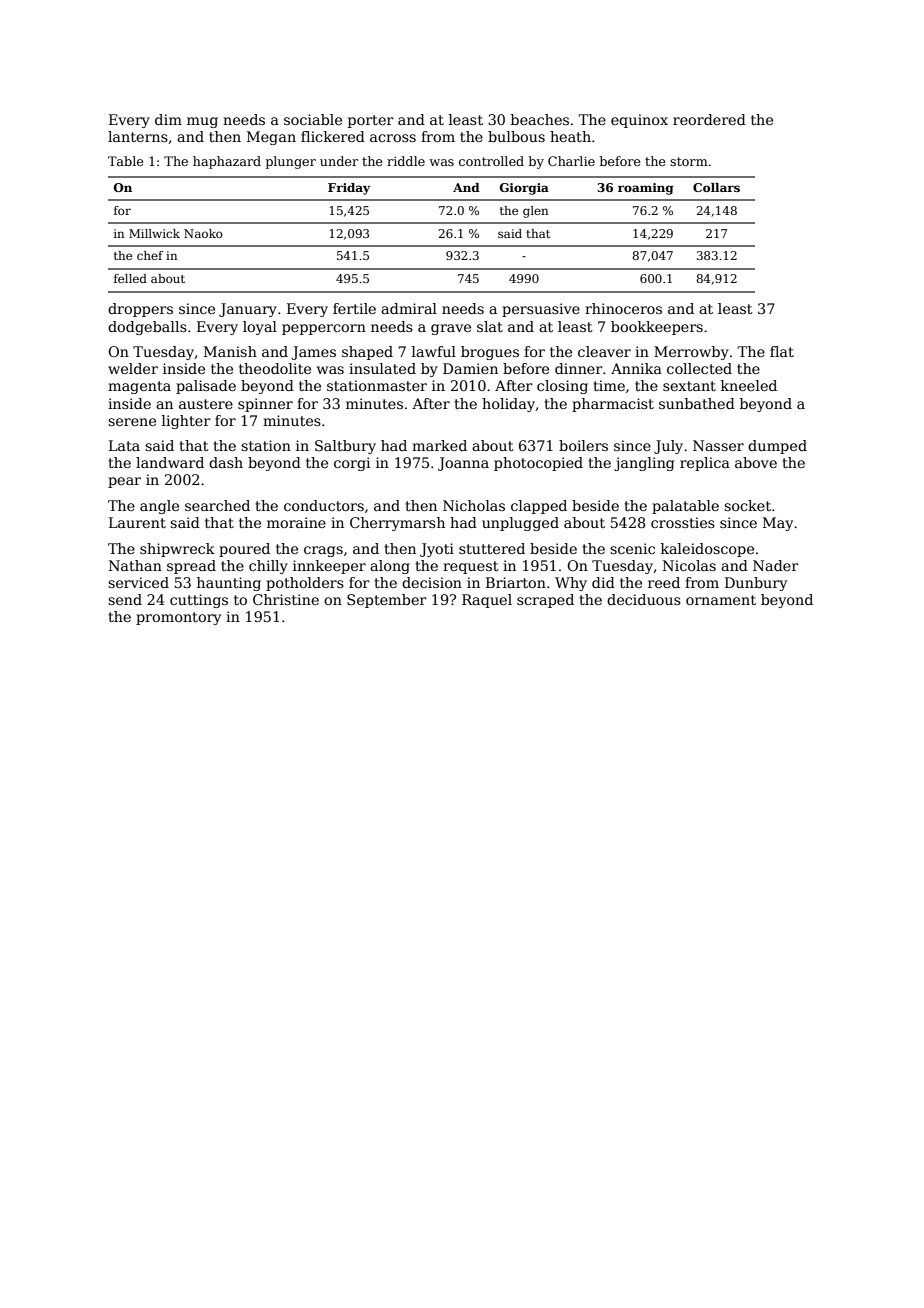 The height and width of the document is (1308, 924). Describe the element at coordinates (248, 310) in the document. I see `January` at that location.
